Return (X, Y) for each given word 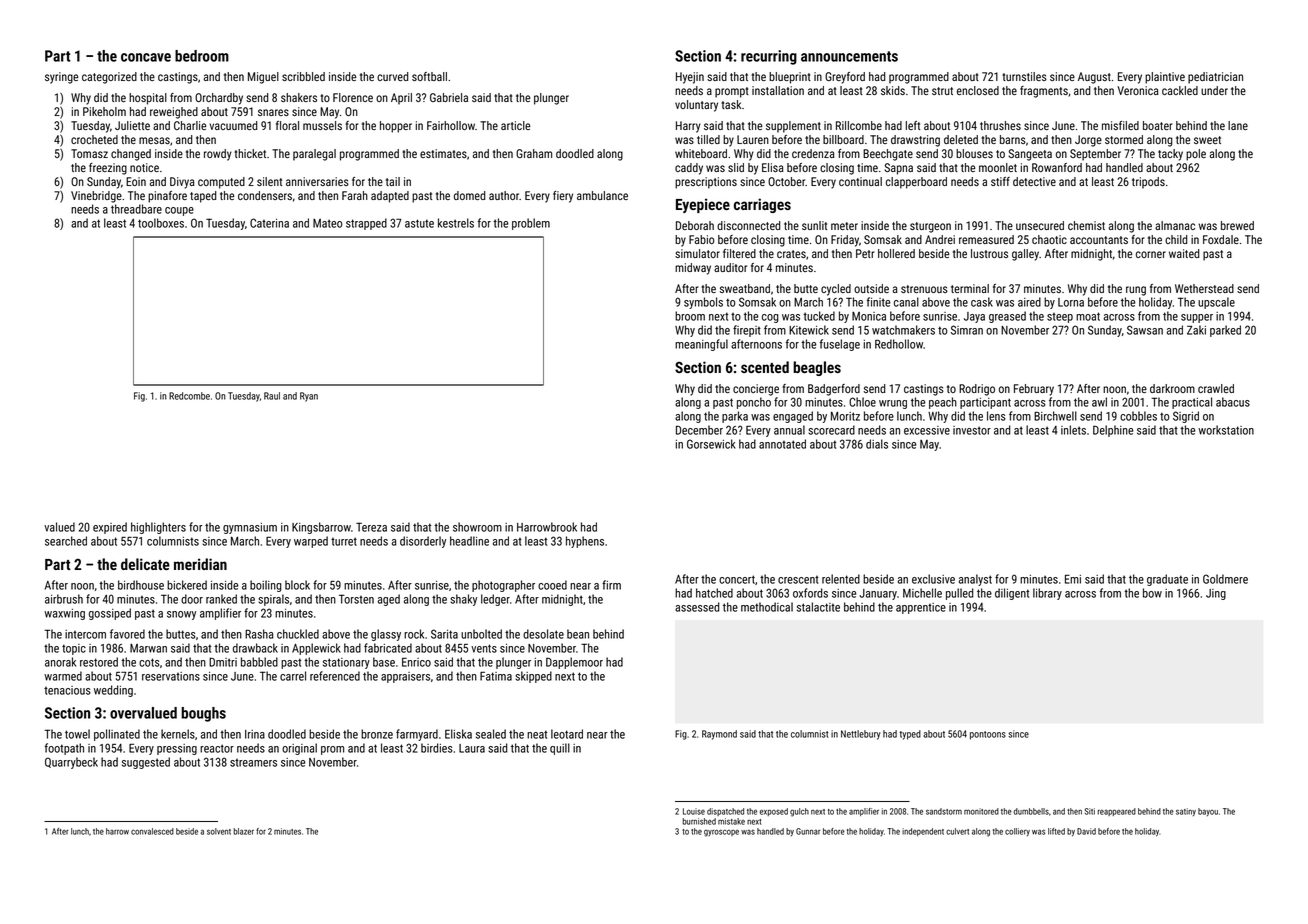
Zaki (1196, 330)
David (1086, 831)
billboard (843, 139)
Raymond (719, 735)
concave (146, 57)
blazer (244, 831)
